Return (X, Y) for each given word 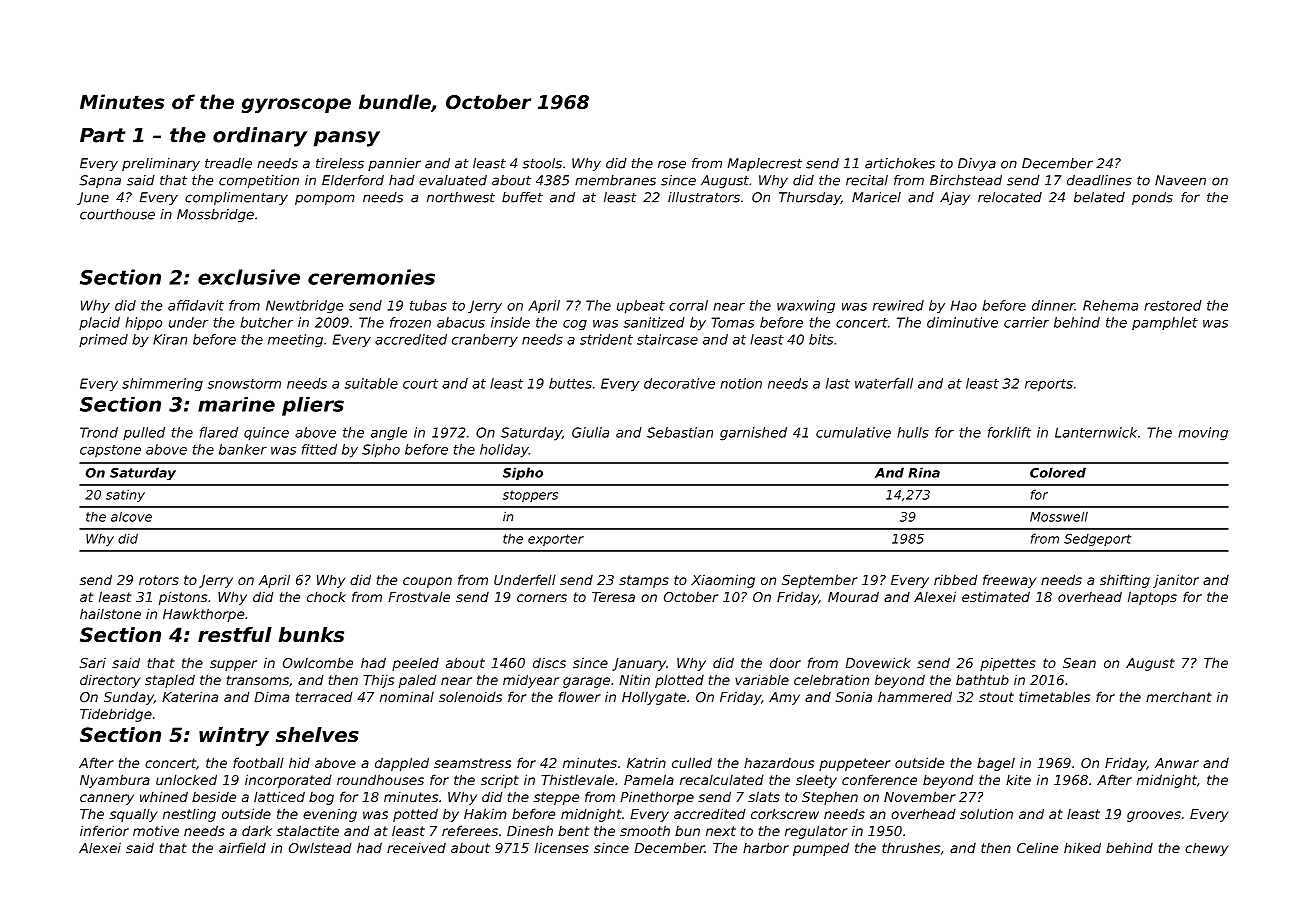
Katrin (646, 763)
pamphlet (1165, 323)
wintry (234, 737)
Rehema (1110, 305)
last (838, 383)
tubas (428, 305)
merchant (1179, 696)
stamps (644, 581)
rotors (159, 580)
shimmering (162, 384)
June (93, 198)
